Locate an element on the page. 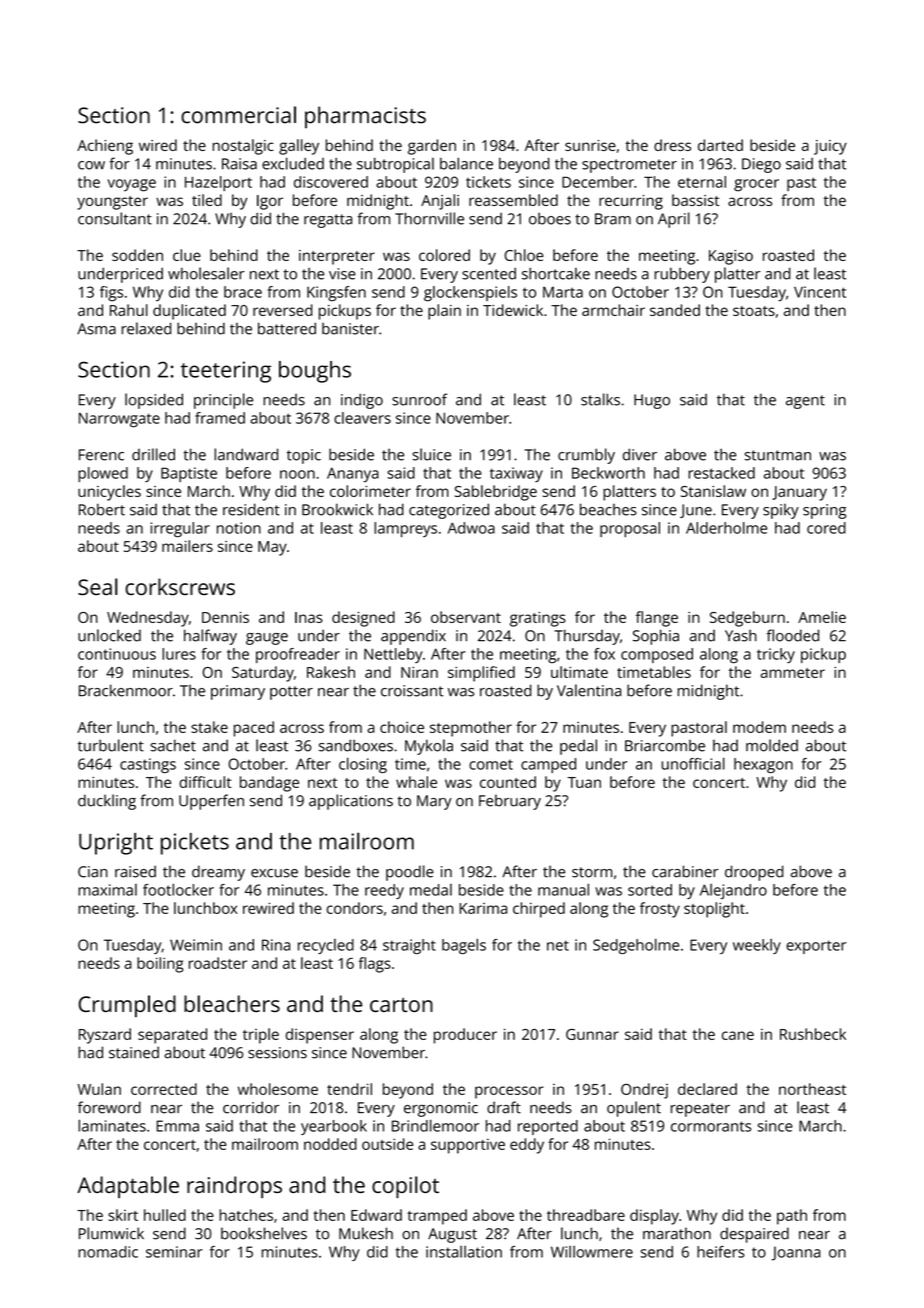 Image resolution: width=924 pixels, height=1308 pixels. Narrowgate is located at coordinates (119, 420).
